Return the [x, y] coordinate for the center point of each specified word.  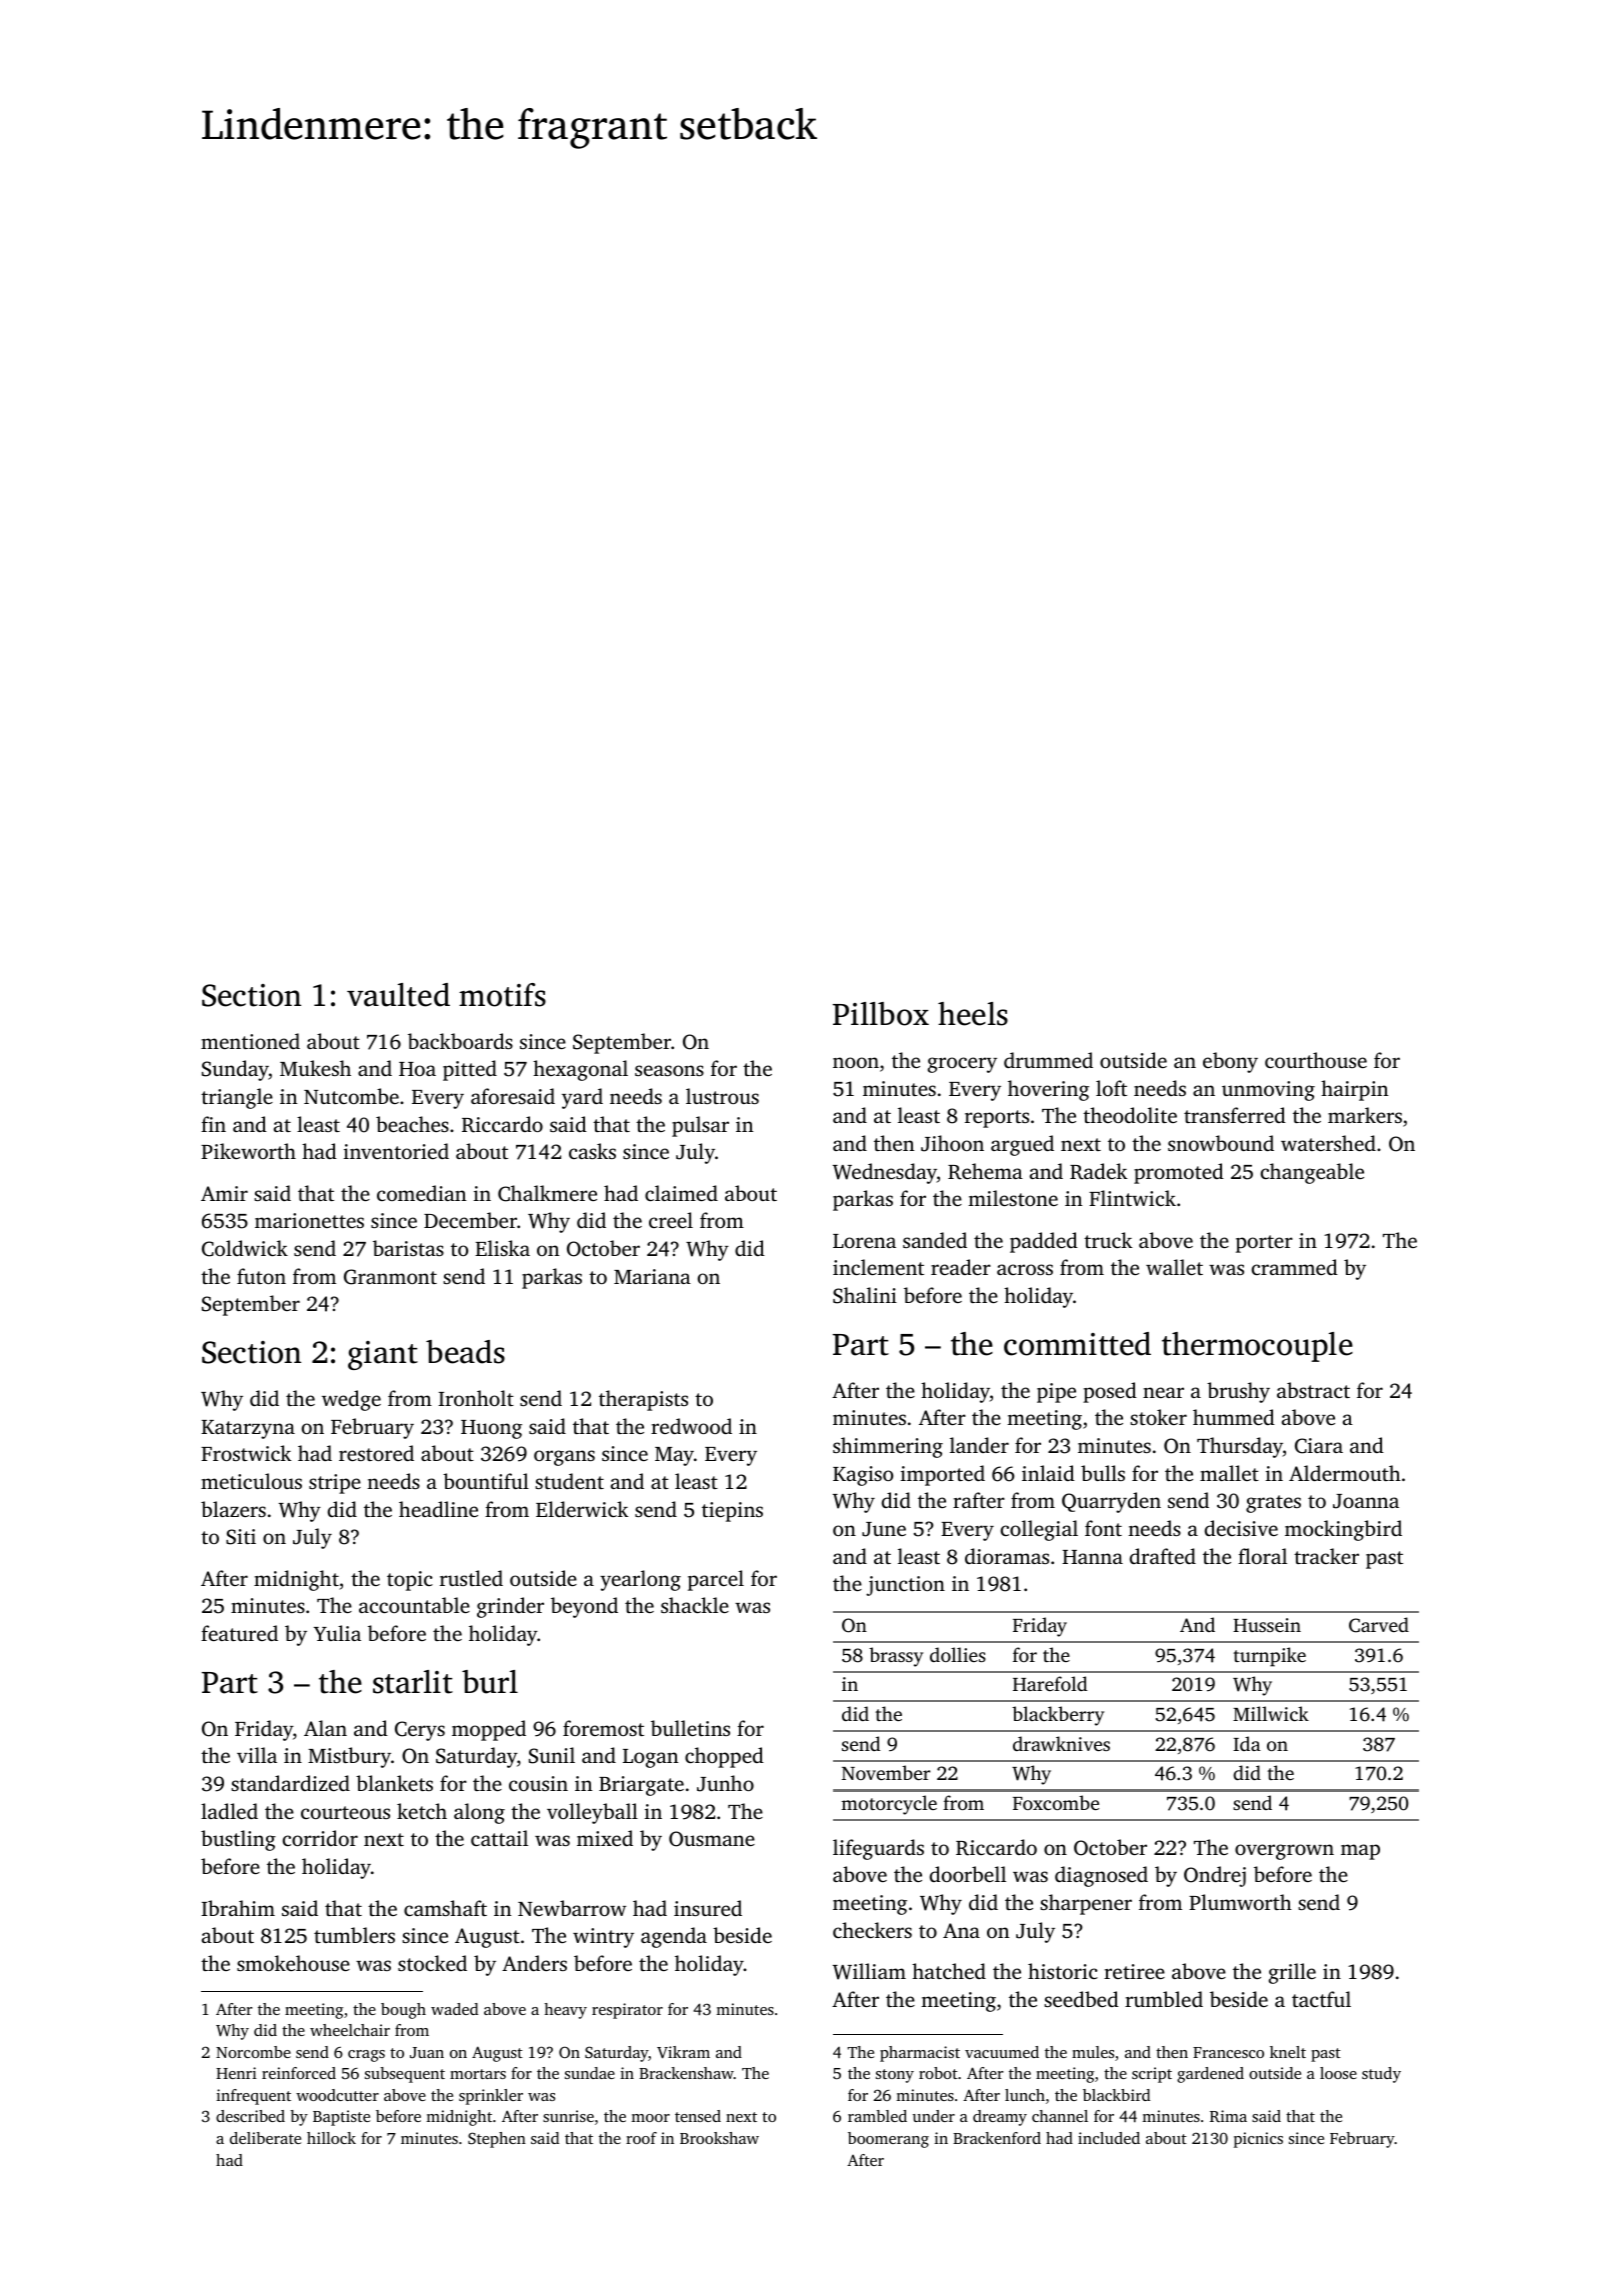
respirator [627, 2011]
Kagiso [863, 1476]
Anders [534, 1963]
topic [410, 1581]
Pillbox [881, 1014]
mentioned [250, 1041]
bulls [1103, 1473]
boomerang [888, 2140]
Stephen [497, 2140]
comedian [421, 1193]
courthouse [1316, 1060]
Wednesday [885, 1173]
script [1152, 2075]
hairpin [1354, 1090]
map [1360, 1852]
